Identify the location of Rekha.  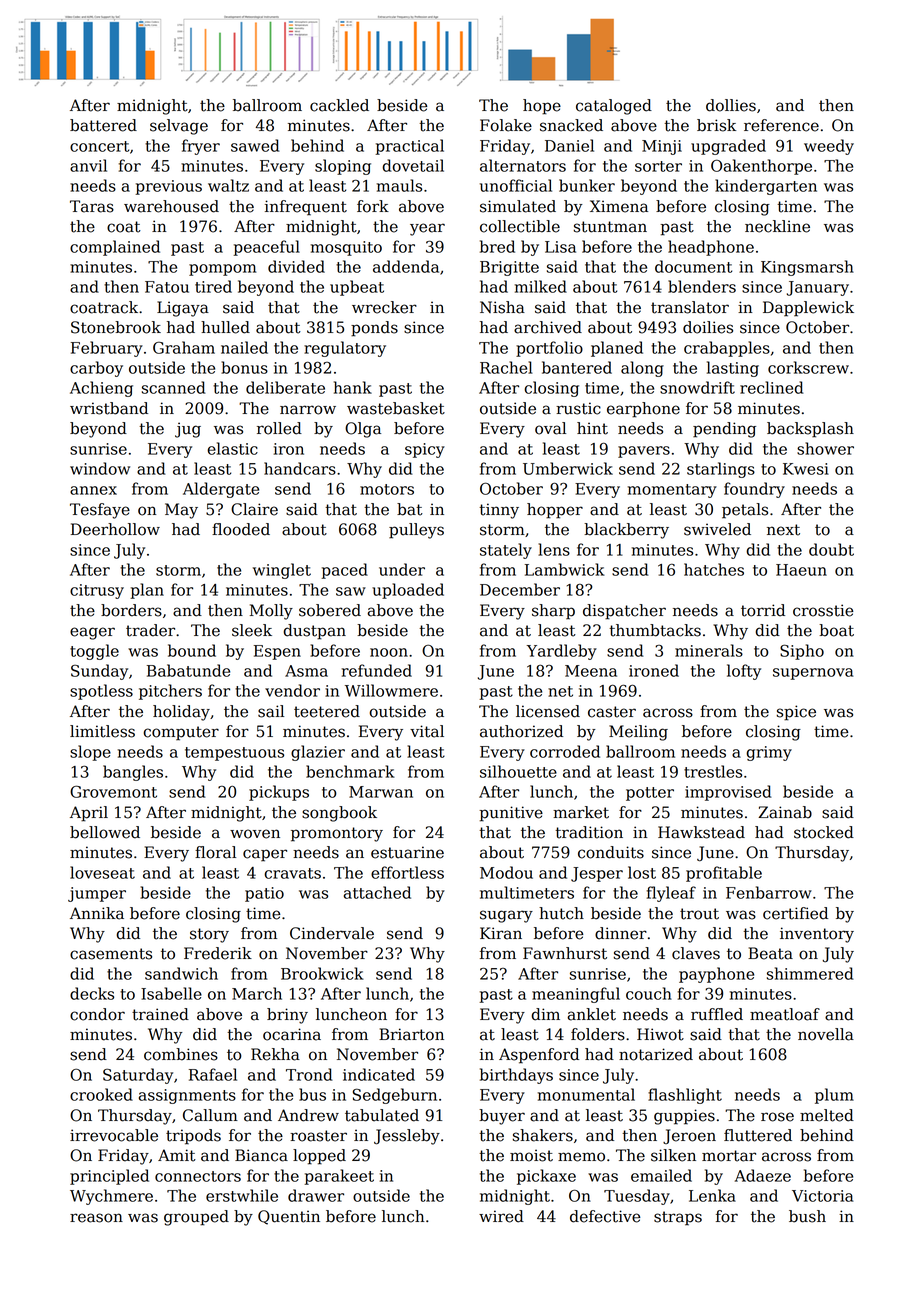
(275, 1054).
